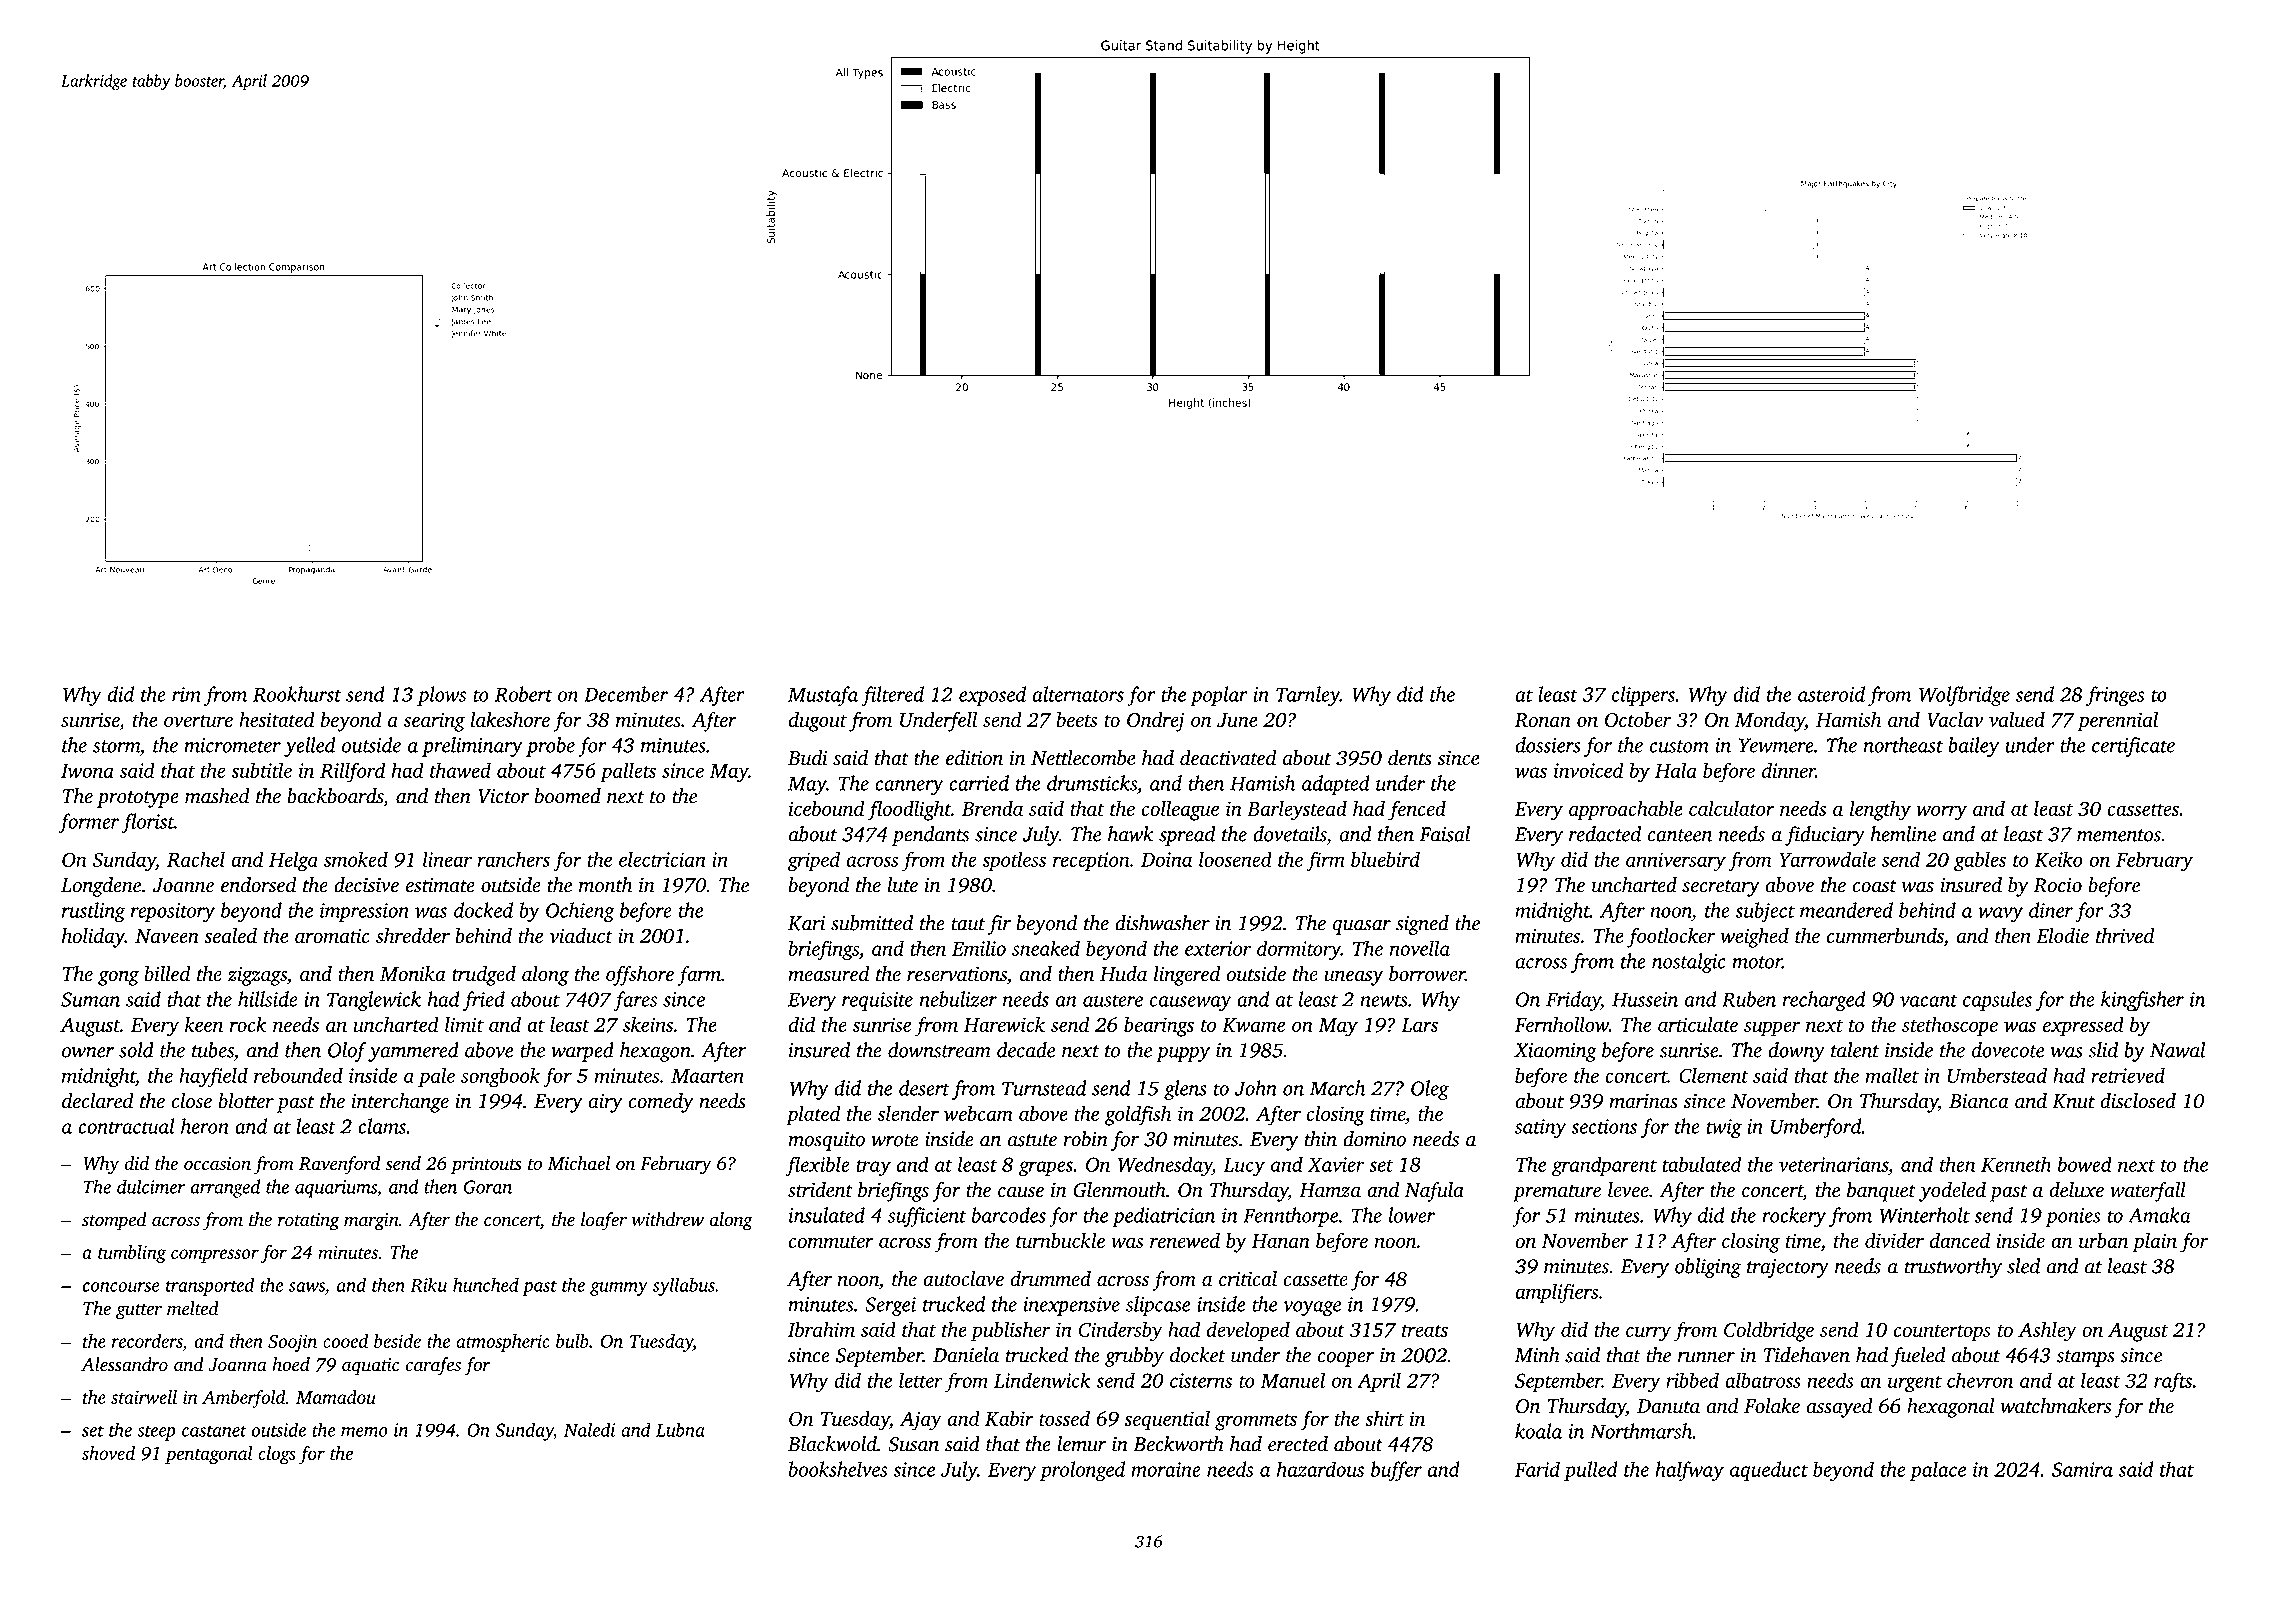 Image resolution: width=2270 pixels, height=1605 pixels. What do you see at coordinates (277, 1455) in the screenshot?
I see `clogs` at bounding box center [277, 1455].
